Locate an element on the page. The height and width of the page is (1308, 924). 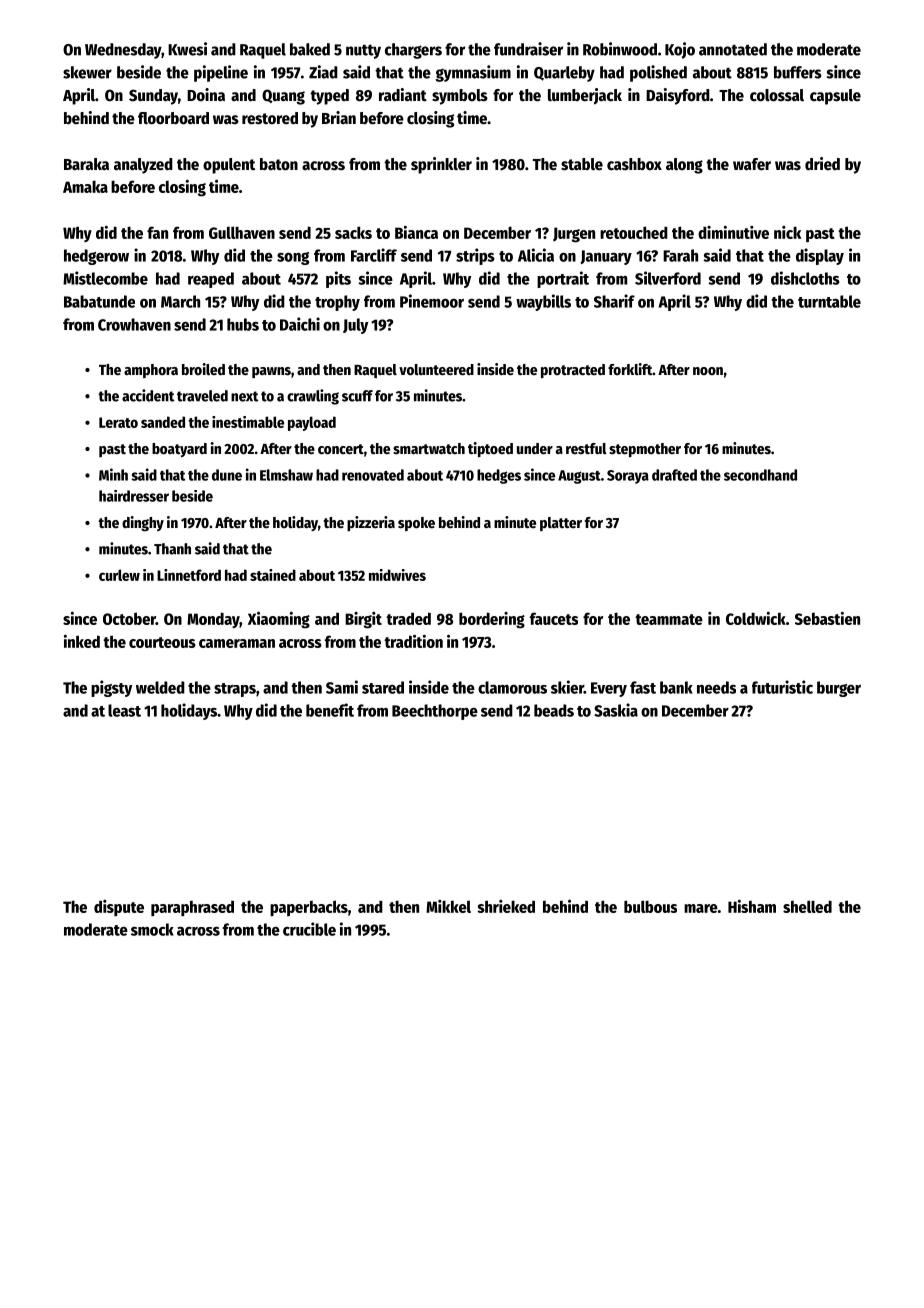
Mikkel is located at coordinates (448, 906).
